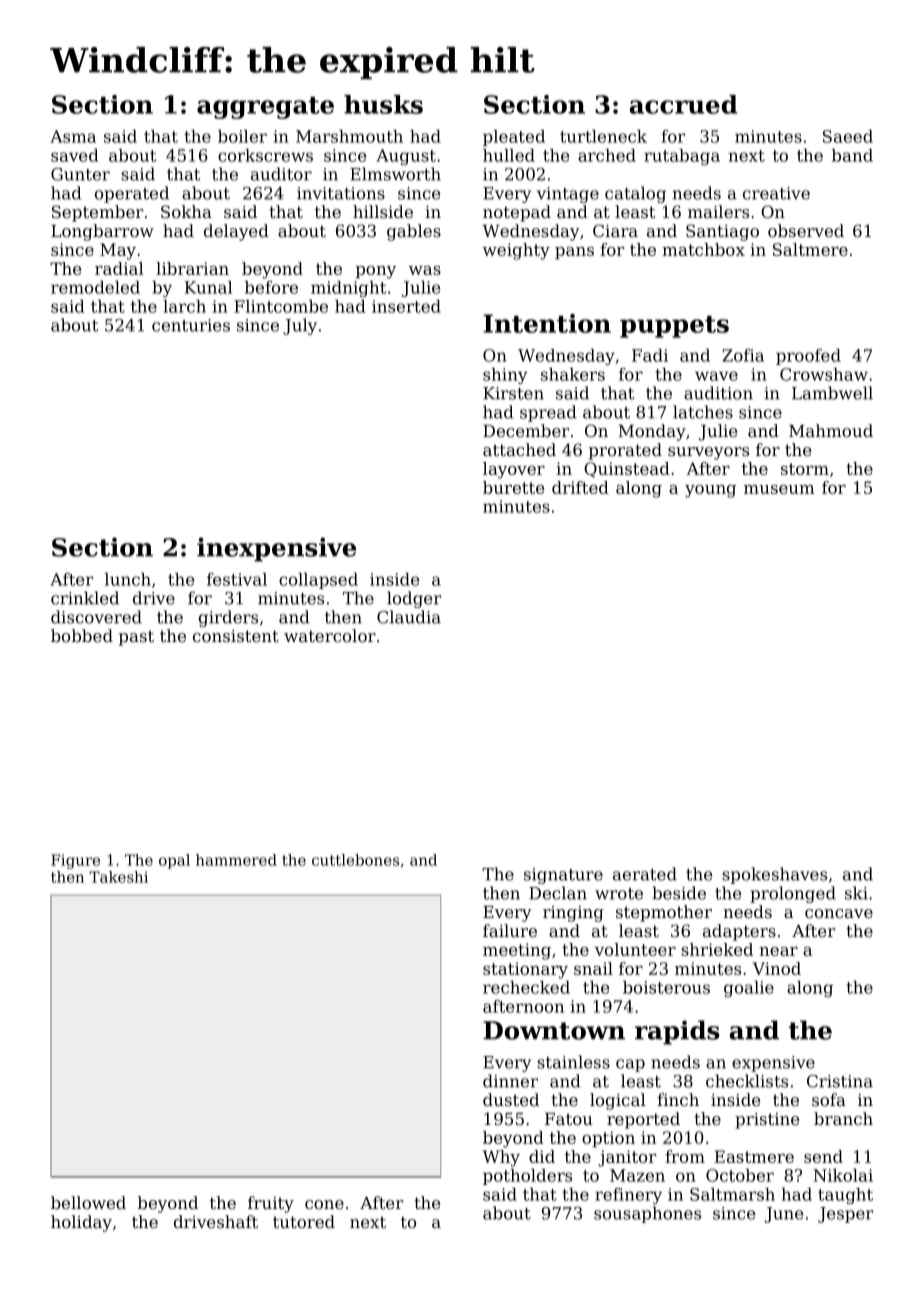 Image resolution: width=924 pixels, height=1308 pixels. What do you see at coordinates (722, 232) in the document?
I see `Santiago` at bounding box center [722, 232].
